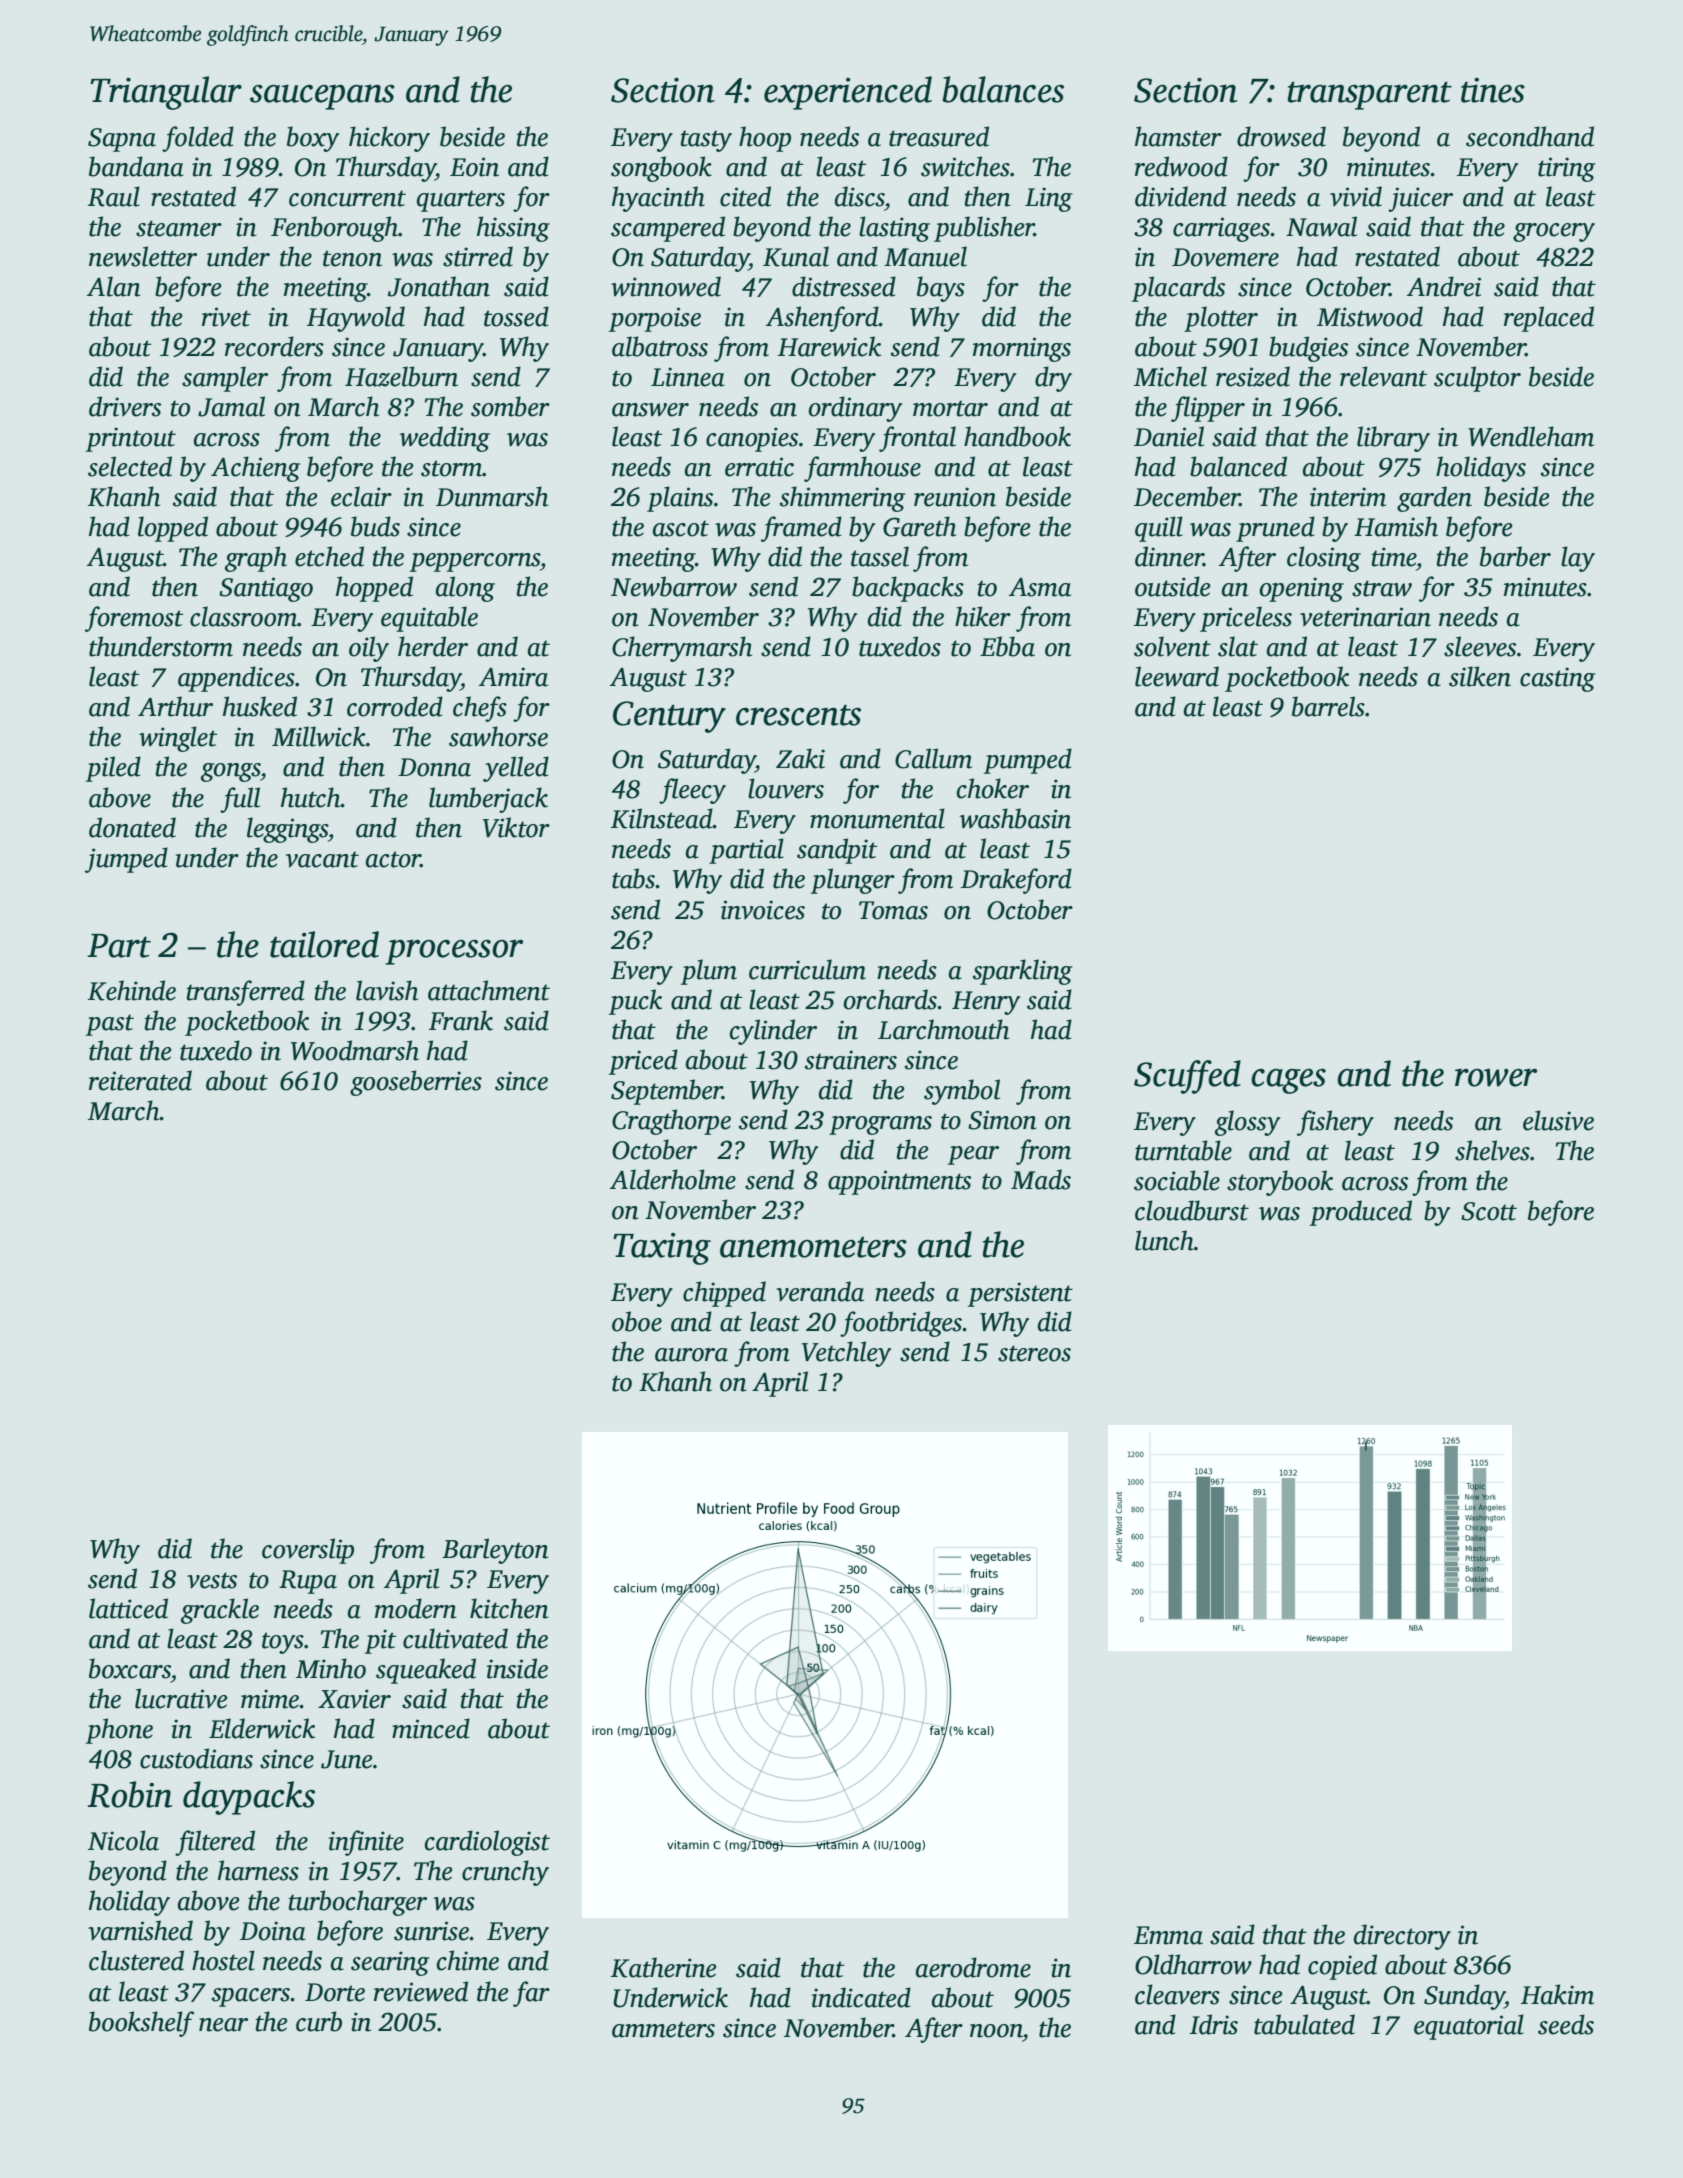  What do you see at coordinates (212, 1580) in the screenshot?
I see `vests` at bounding box center [212, 1580].
